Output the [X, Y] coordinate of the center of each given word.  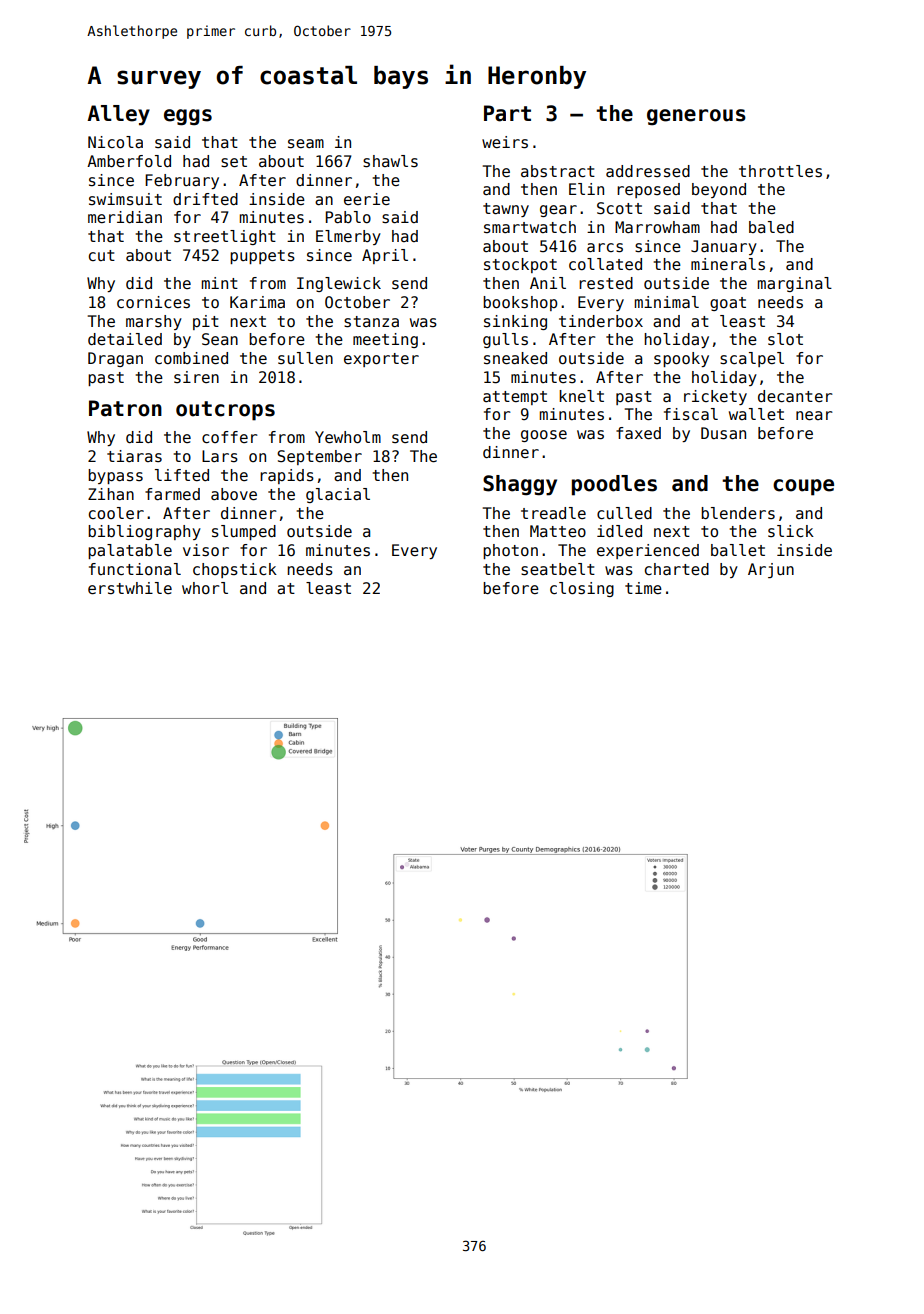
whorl [205, 588]
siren [196, 377]
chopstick [235, 570]
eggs [188, 117]
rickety [715, 397]
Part [507, 113]
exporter [381, 360]
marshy [154, 322]
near [814, 415]
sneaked [515, 358]
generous [696, 117]
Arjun [771, 570]
